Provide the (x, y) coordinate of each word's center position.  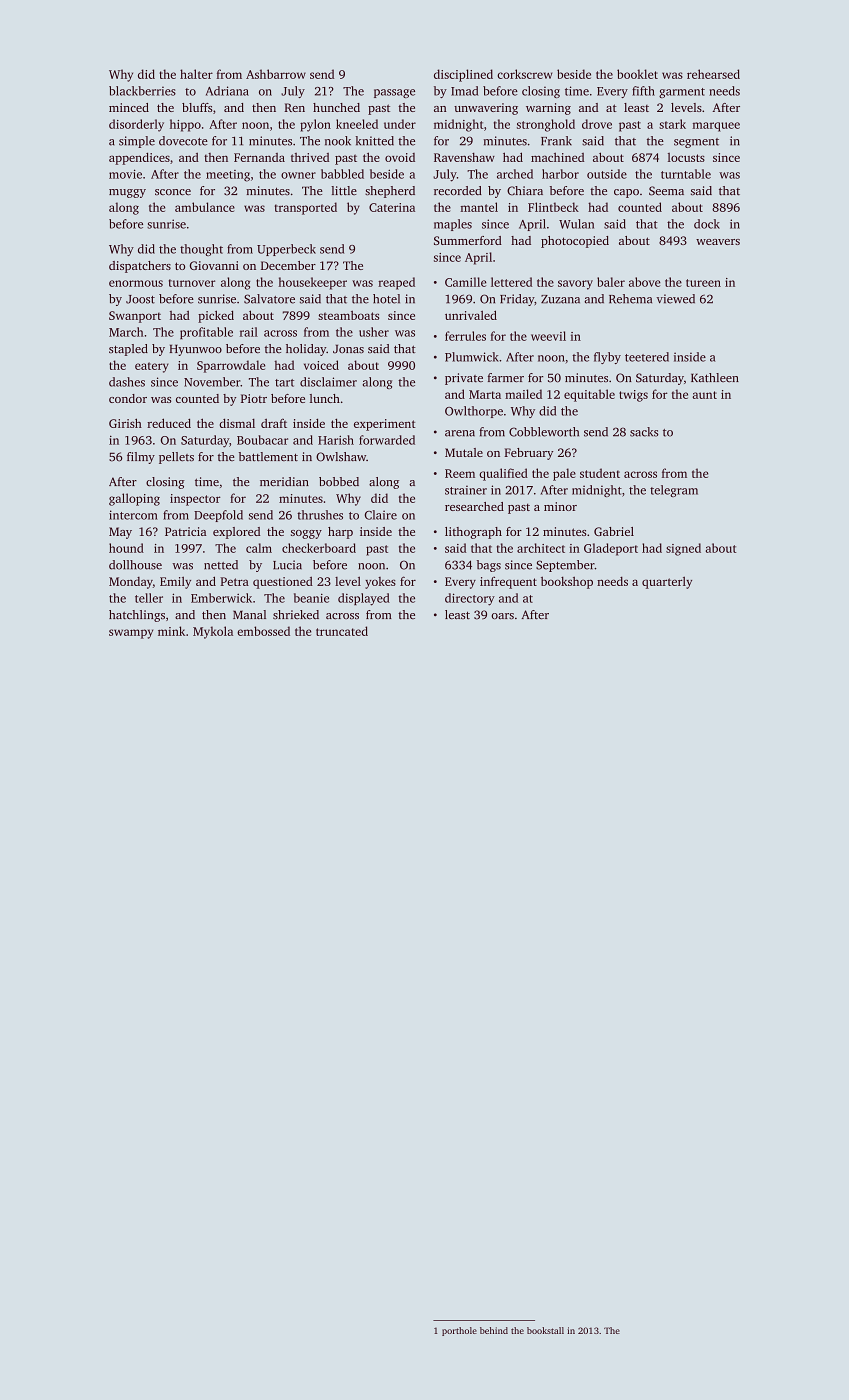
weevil (548, 336)
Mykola (213, 632)
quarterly (667, 582)
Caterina (392, 207)
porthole (459, 1331)
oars (502, 616)
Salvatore (269, 299)
